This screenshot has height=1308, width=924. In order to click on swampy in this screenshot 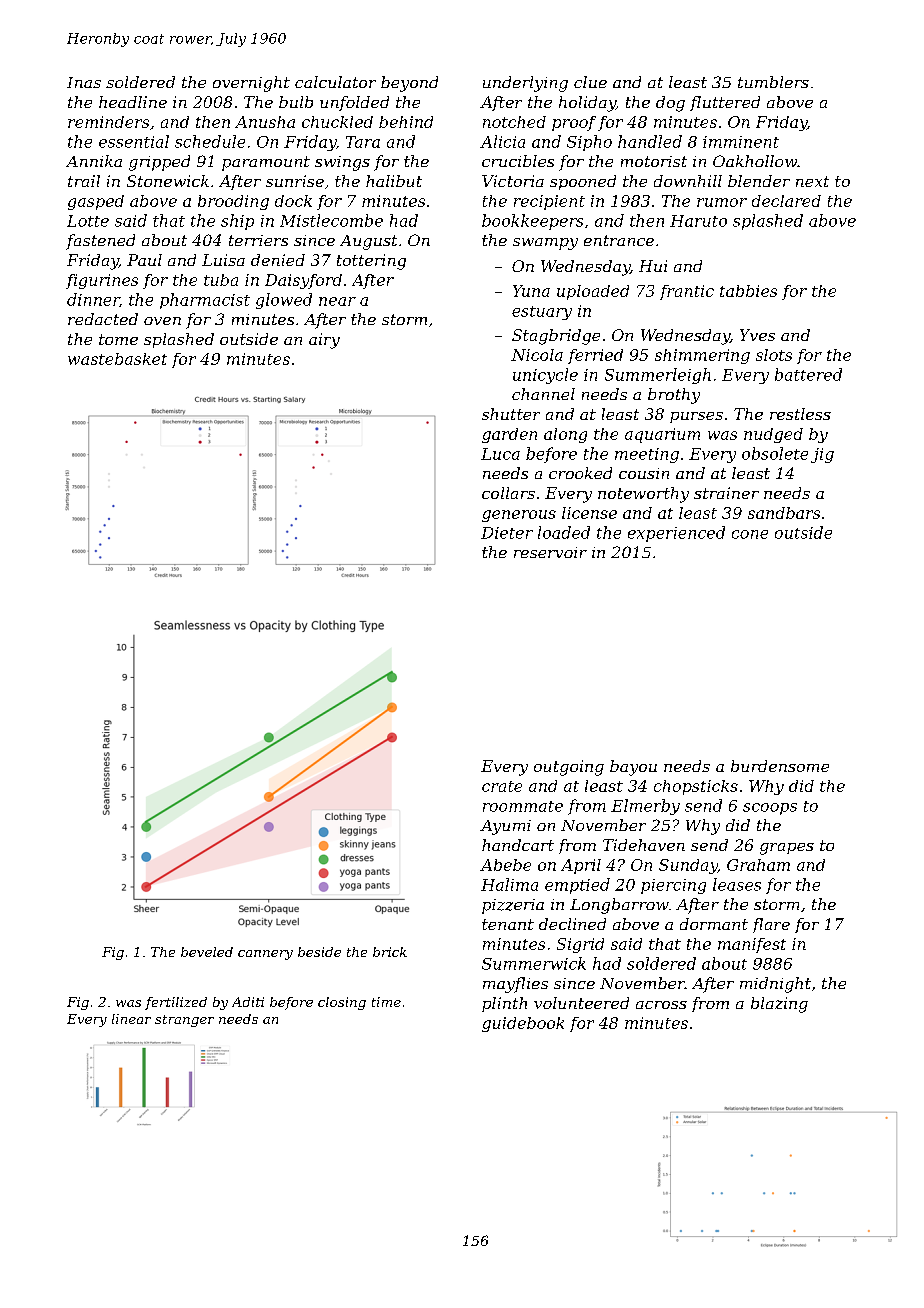, I will do `click(545, 244)`.
